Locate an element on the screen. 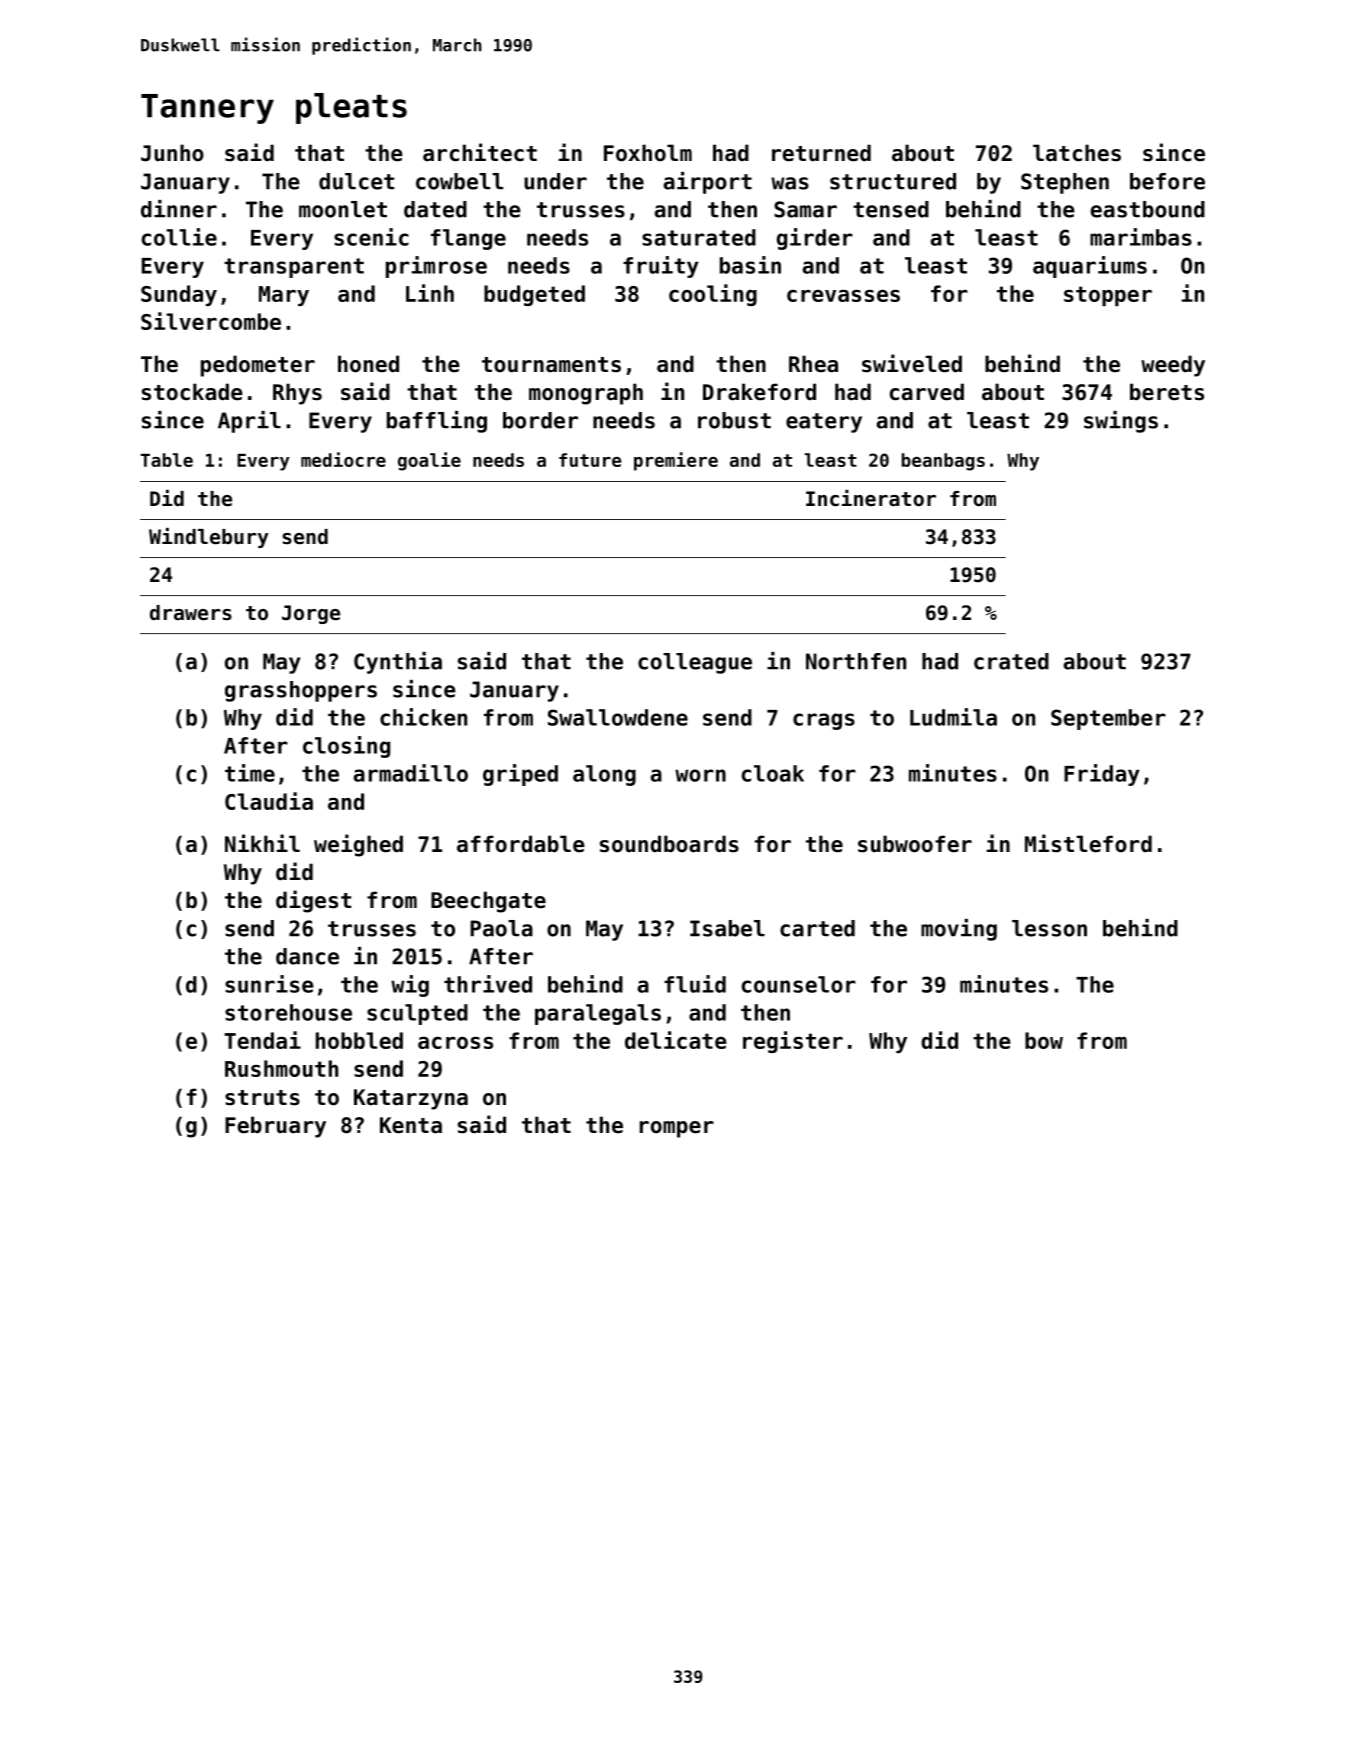  romper is located at coordinates (677, 1129).
